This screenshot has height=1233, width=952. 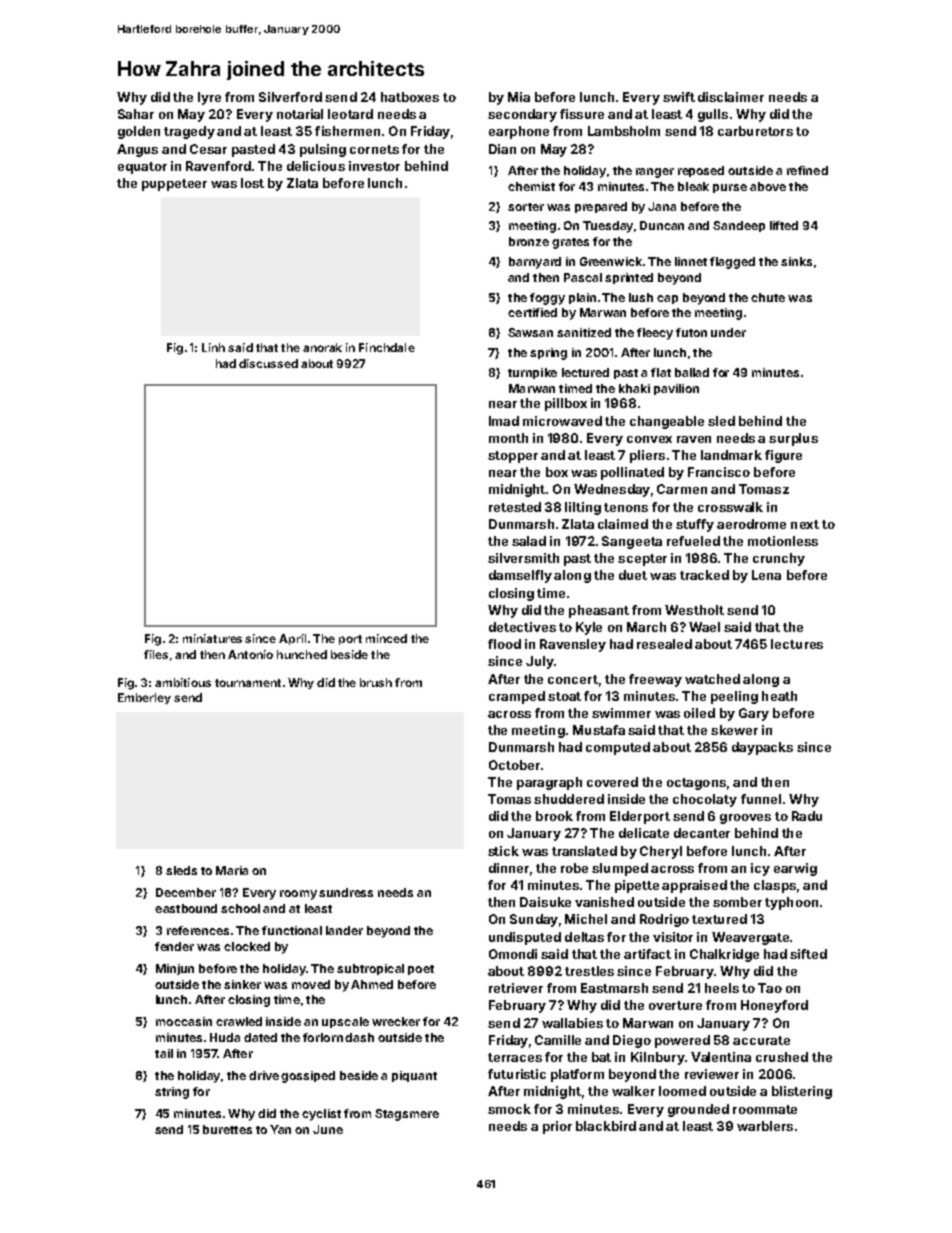 What do you see at coordinates (164, 1053) in the screenshot?
I see `tail` at bounding box center [164, 1053].
